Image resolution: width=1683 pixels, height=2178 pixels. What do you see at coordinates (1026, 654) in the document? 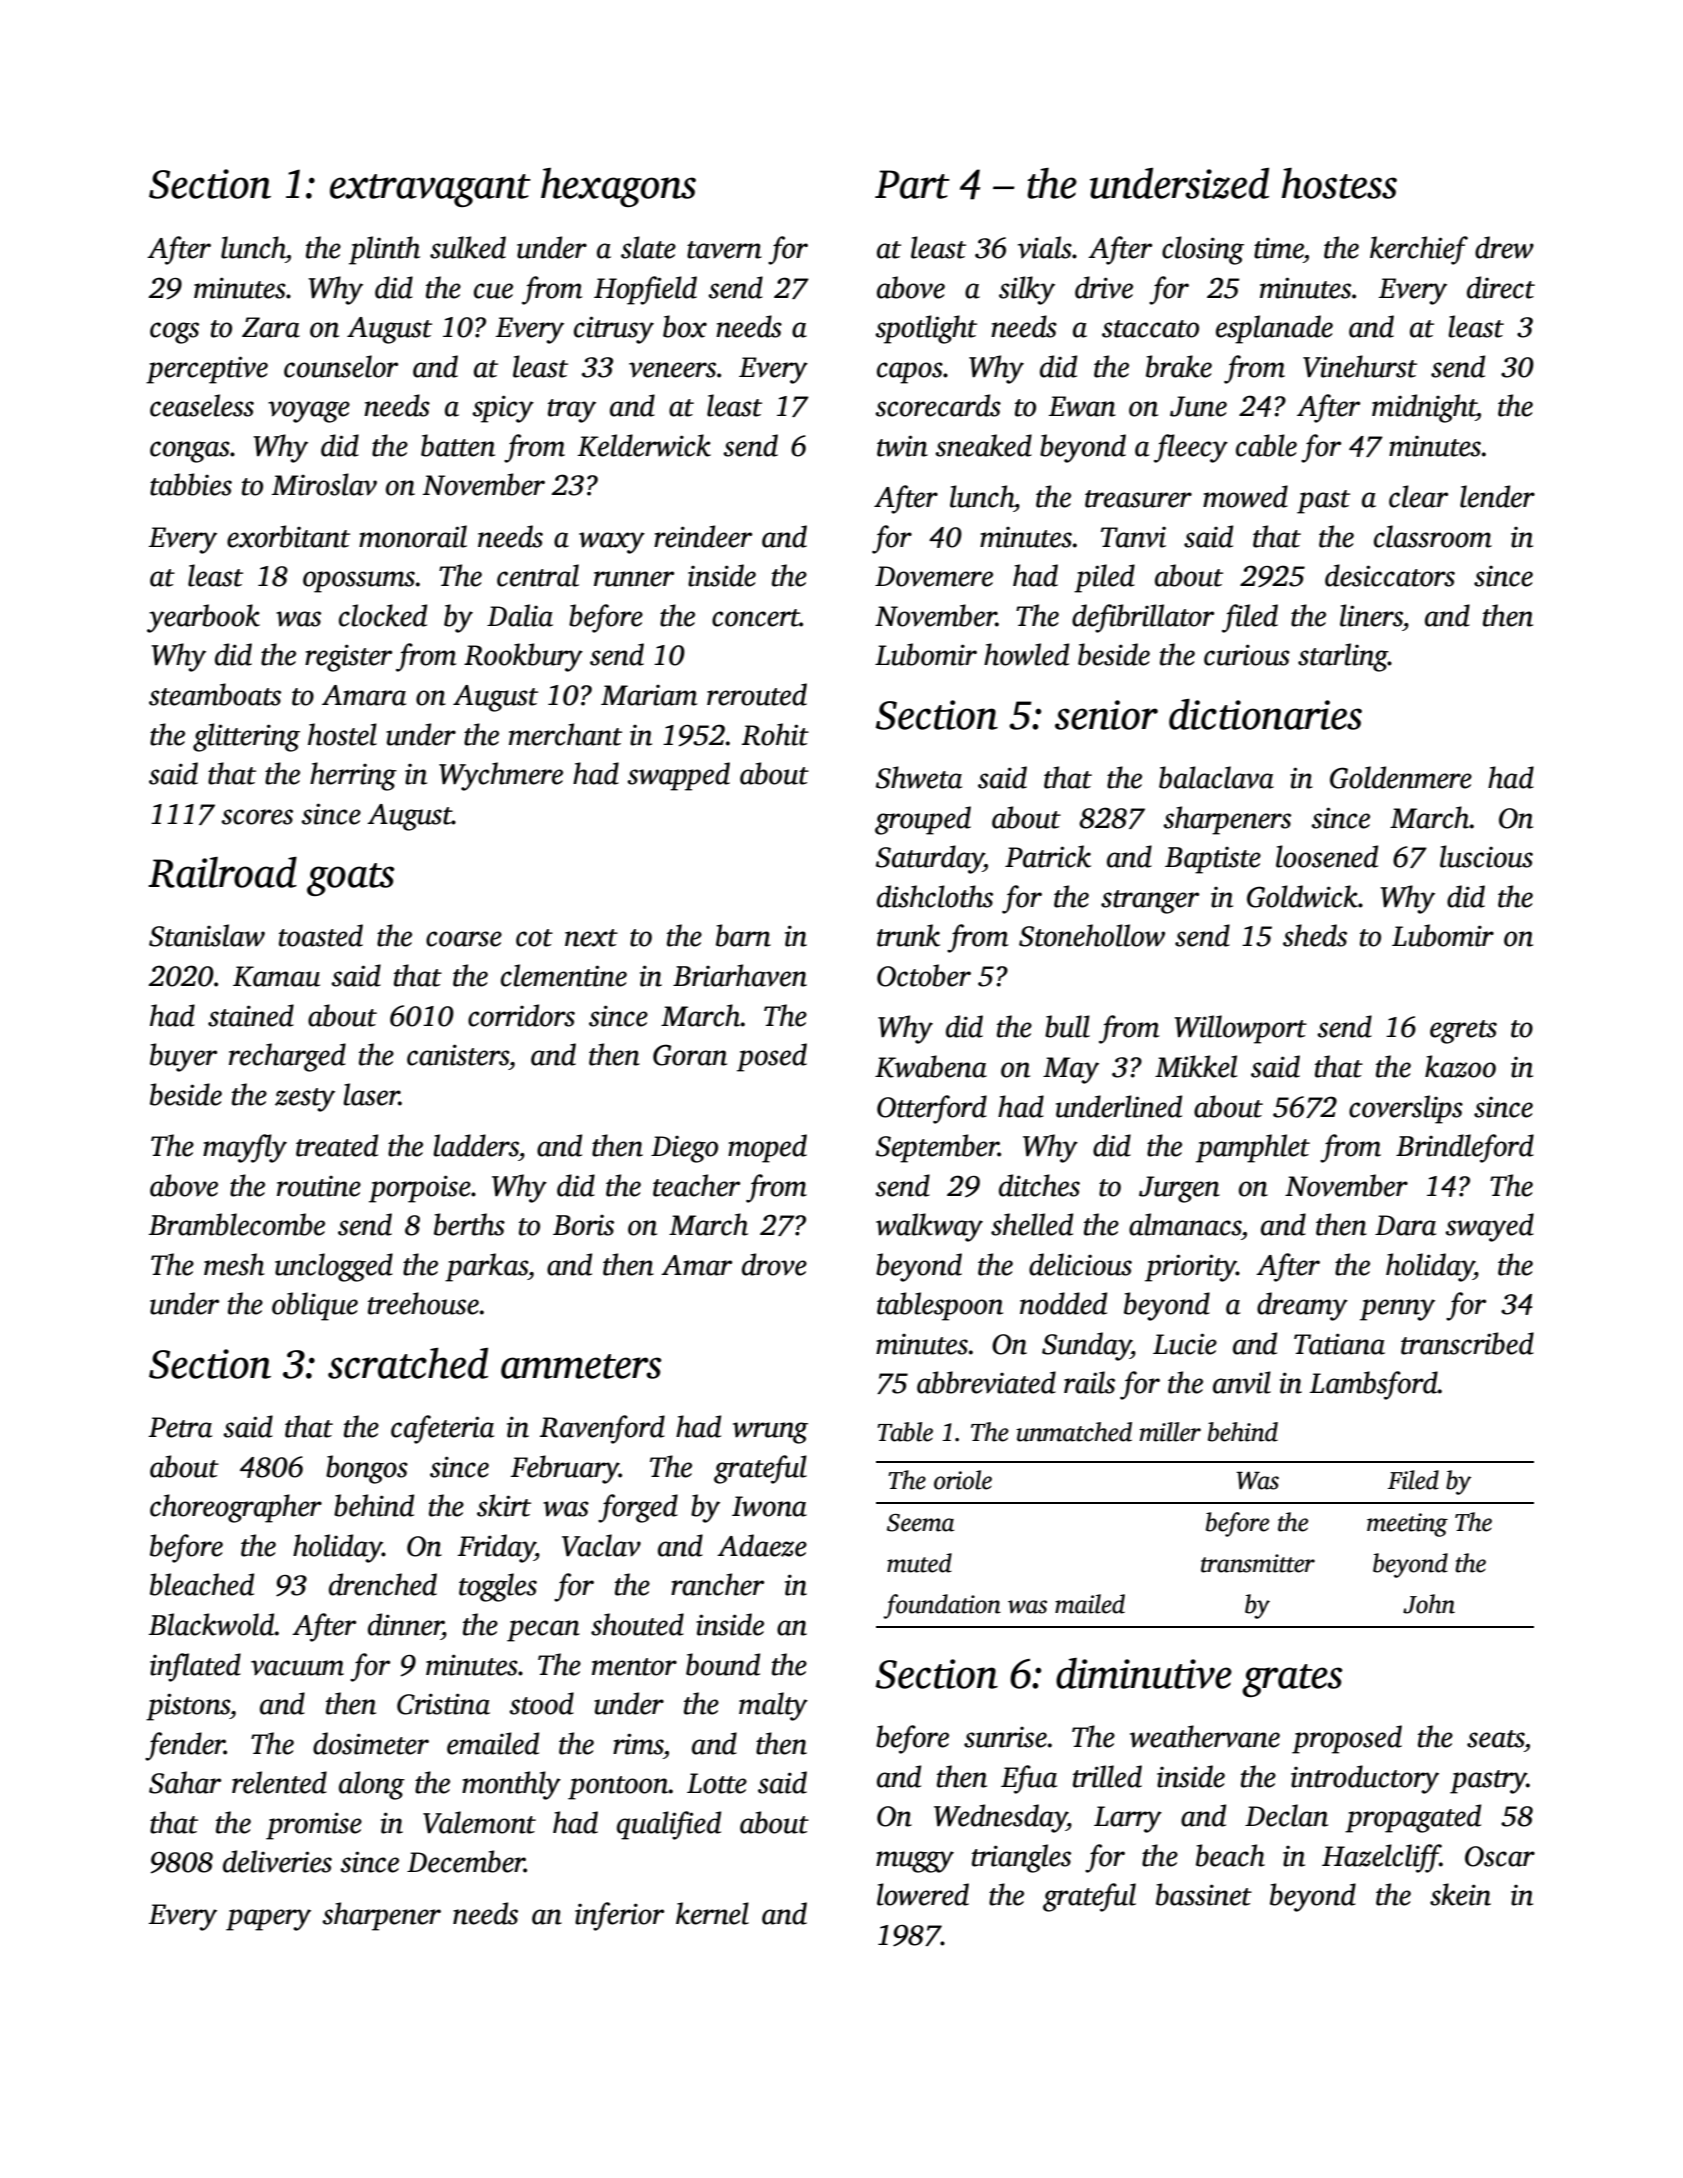
I see `howled` at bounding box center [1026, 654].
